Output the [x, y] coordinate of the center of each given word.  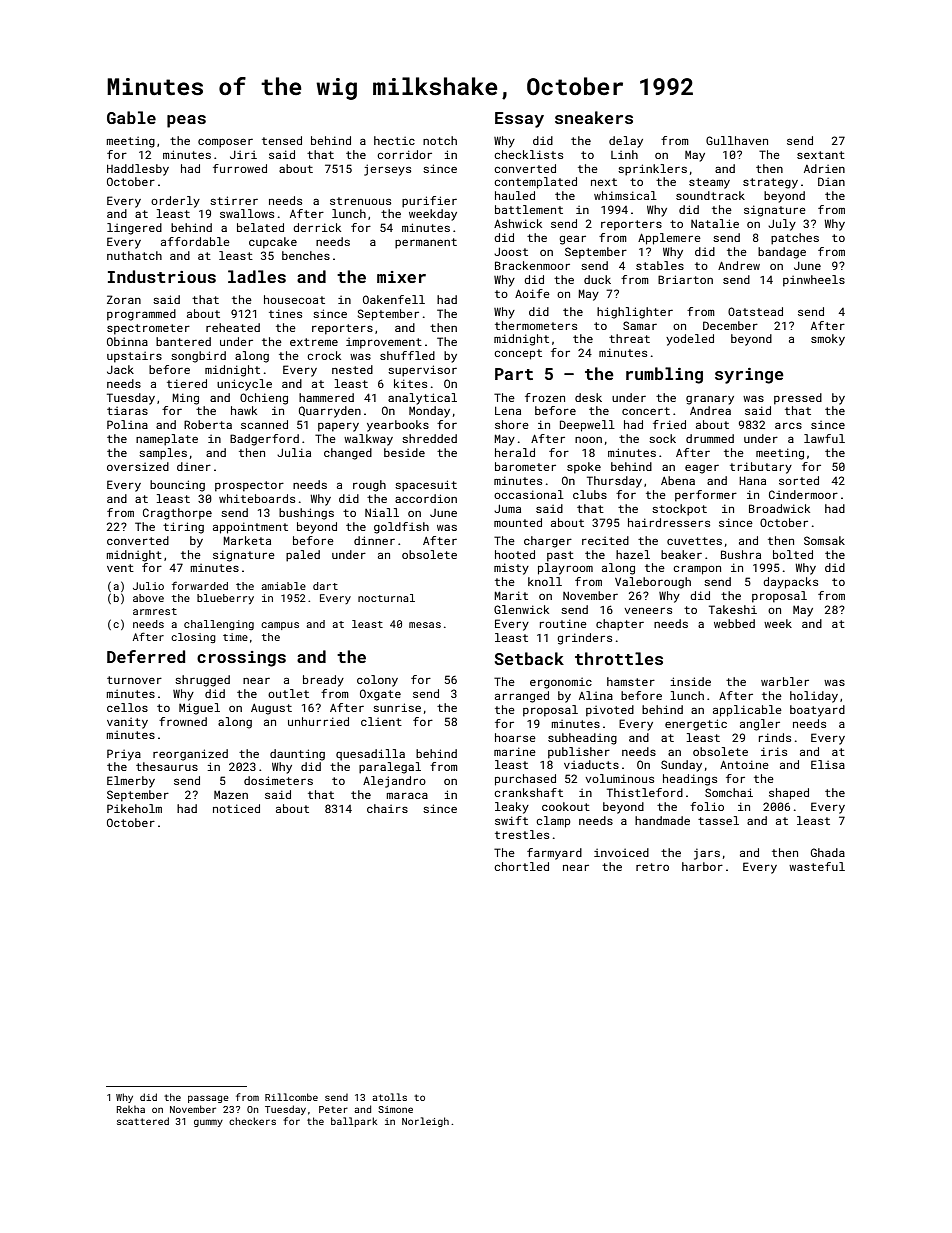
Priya [124, 755]
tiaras [127, 411]
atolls [389, 1097]
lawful [824, 438]
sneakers [594, 117]
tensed [282, 140]
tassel [718, 820]
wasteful [817, 866]
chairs [387, 808]
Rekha [131, 1109]
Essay [519, 120]
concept [518, 354]
